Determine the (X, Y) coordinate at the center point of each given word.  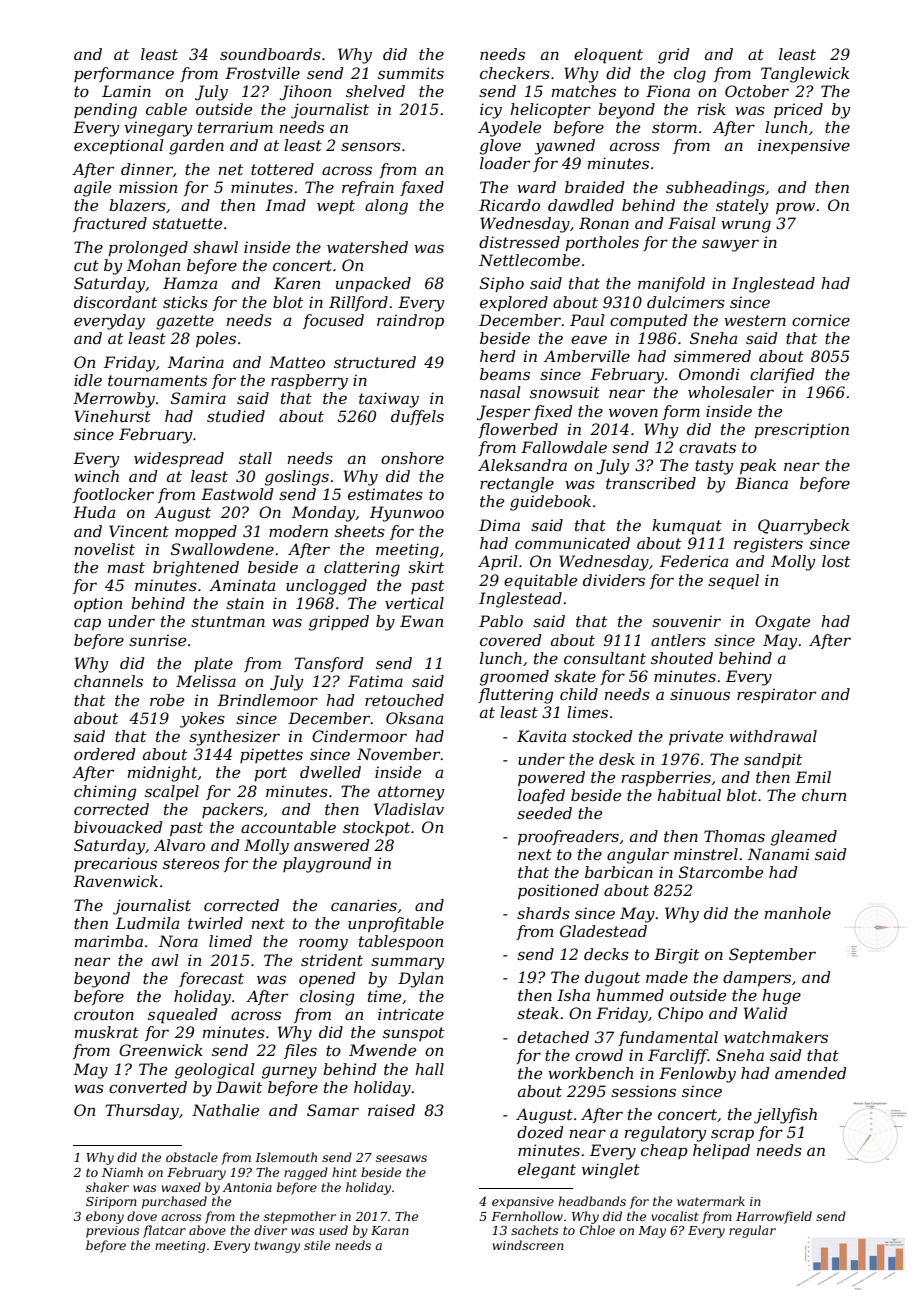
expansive (523, 1203)
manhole (798, 913)
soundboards (270, 54)
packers (232, 810)
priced (798, 110)
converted (148, 1087)
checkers (515, 73)
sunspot (413, 1034)
